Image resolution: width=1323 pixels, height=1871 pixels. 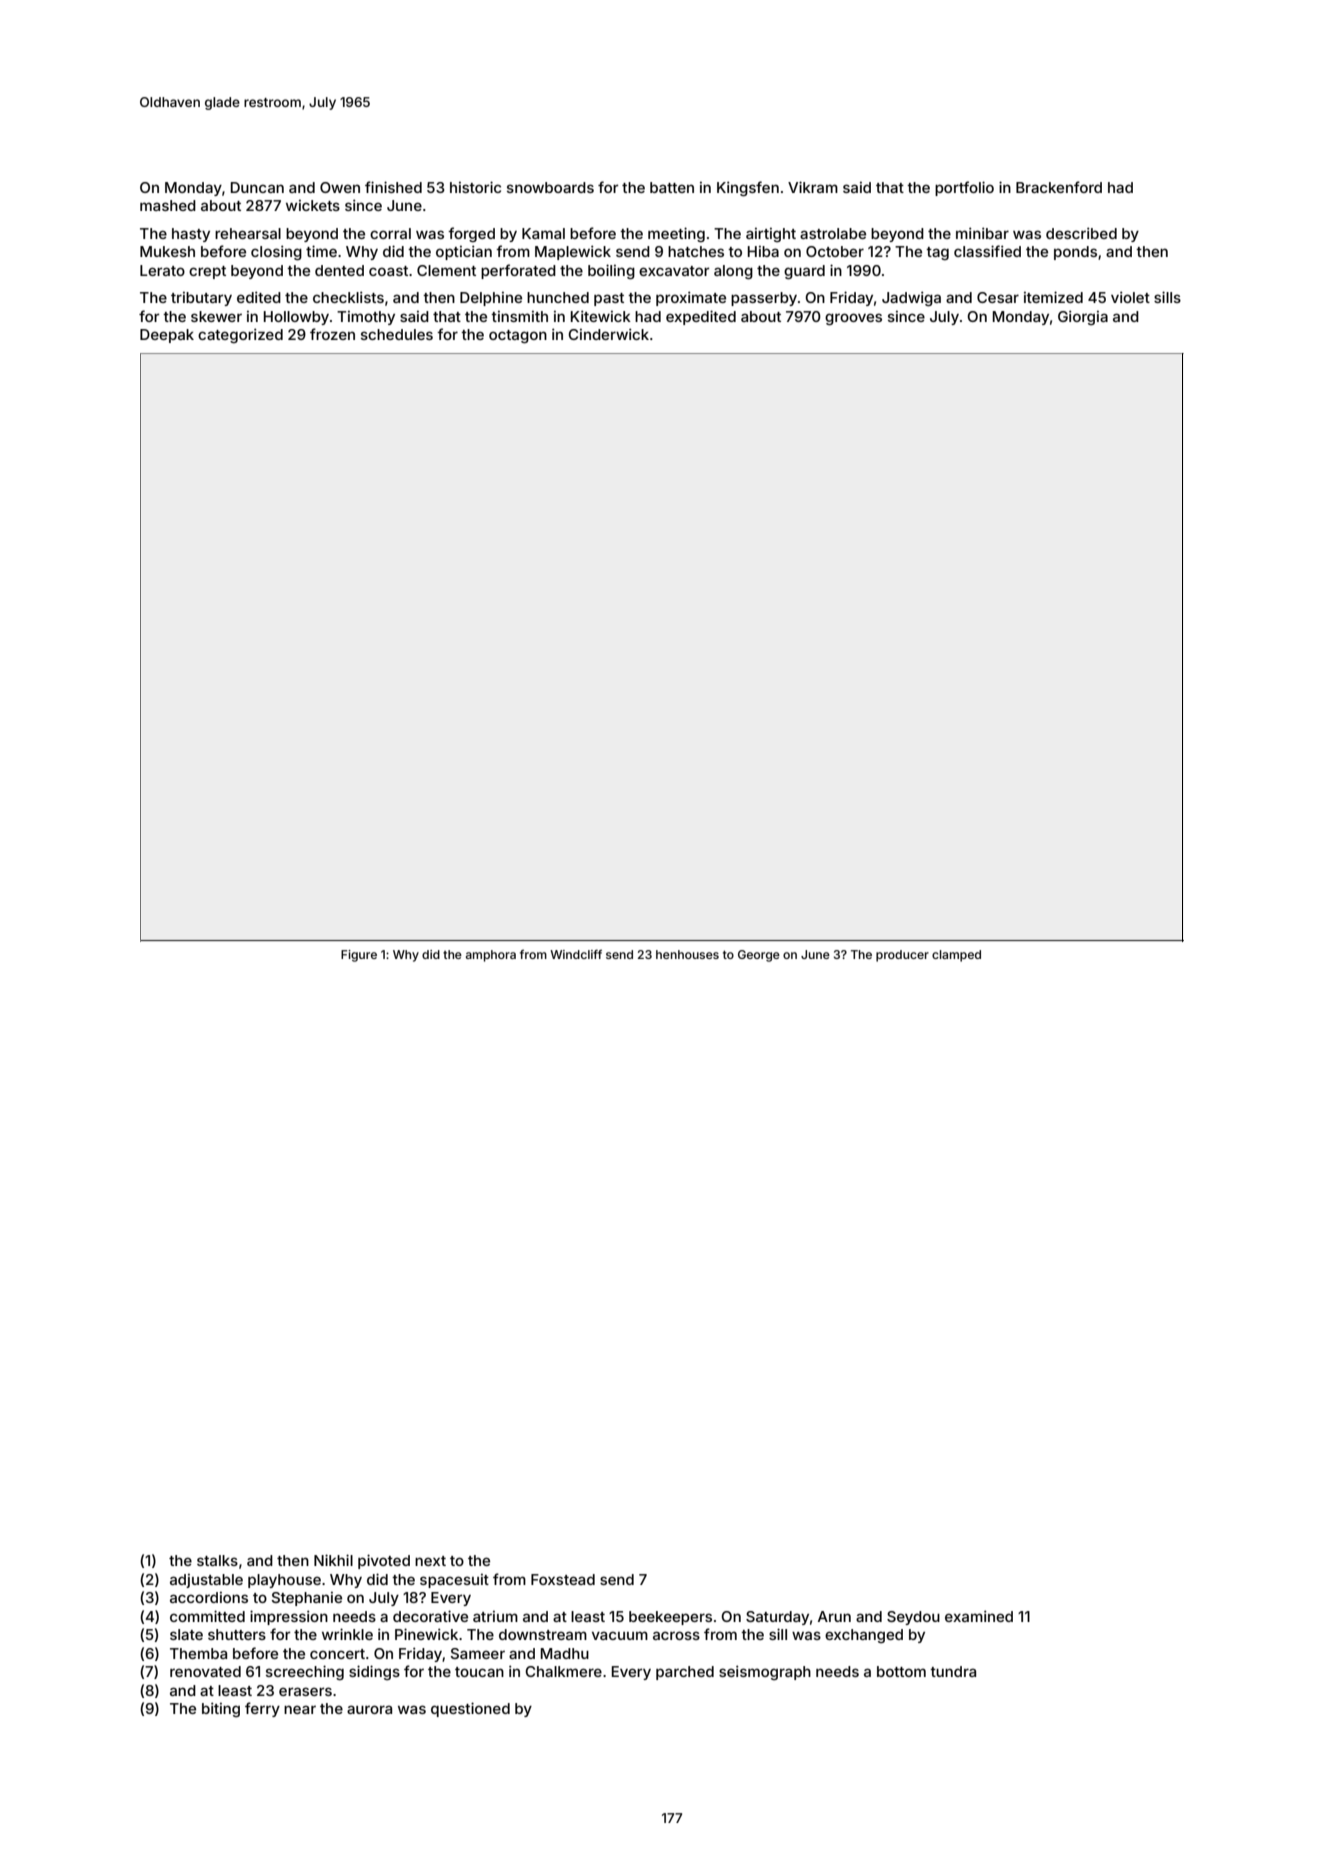 I want to click on clamped, so click(x=956, y=956).
